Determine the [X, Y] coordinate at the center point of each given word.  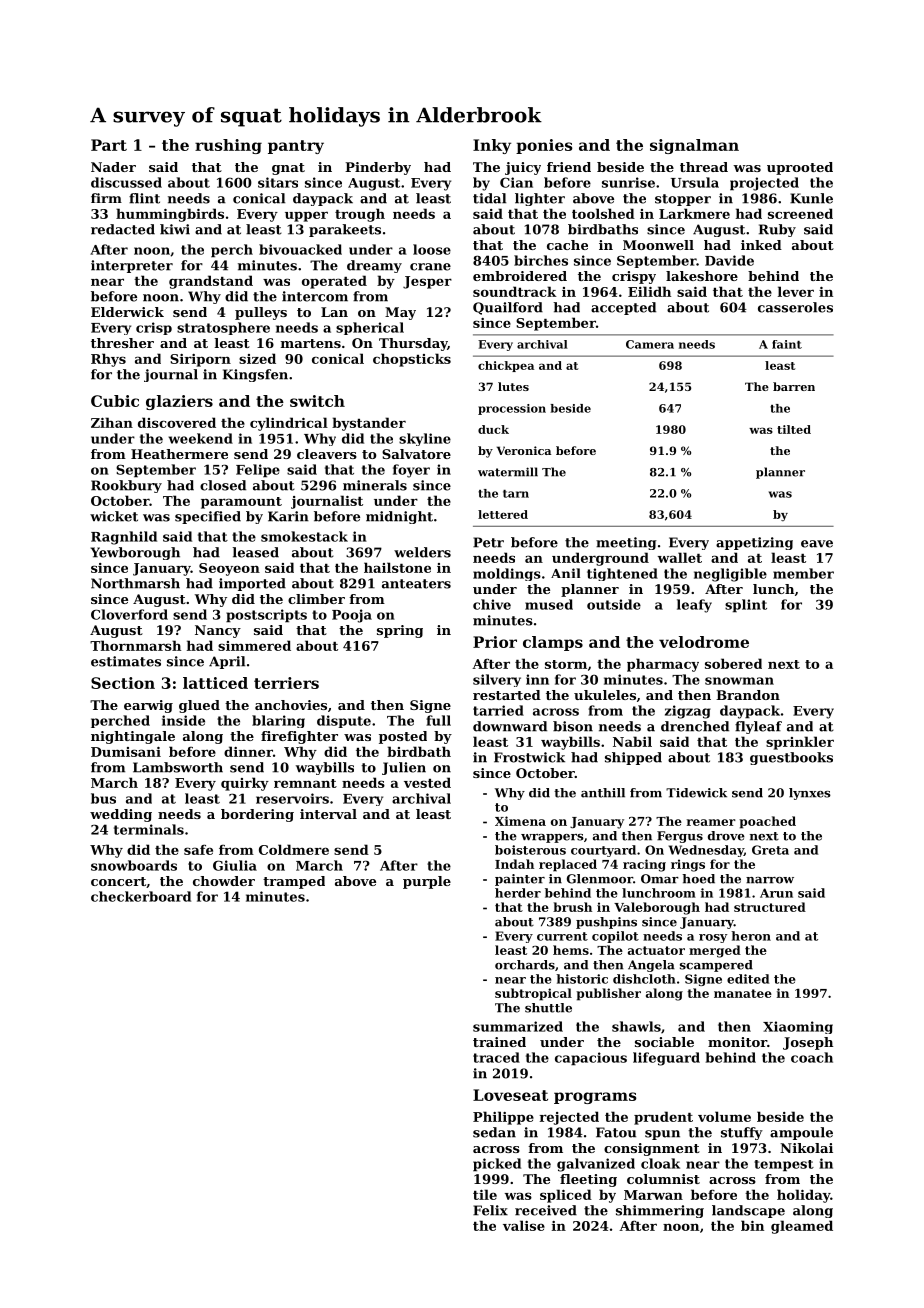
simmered [254, 645]
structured [770, 907]
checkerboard [141, 896]
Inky [492, 146]
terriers [286, 683]
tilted [794, 429]
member [803, 573]
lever [796, 291]
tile [485, 1194]
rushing [228, 146]
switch [317, 401]
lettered [503, 514]
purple [427, 882]
